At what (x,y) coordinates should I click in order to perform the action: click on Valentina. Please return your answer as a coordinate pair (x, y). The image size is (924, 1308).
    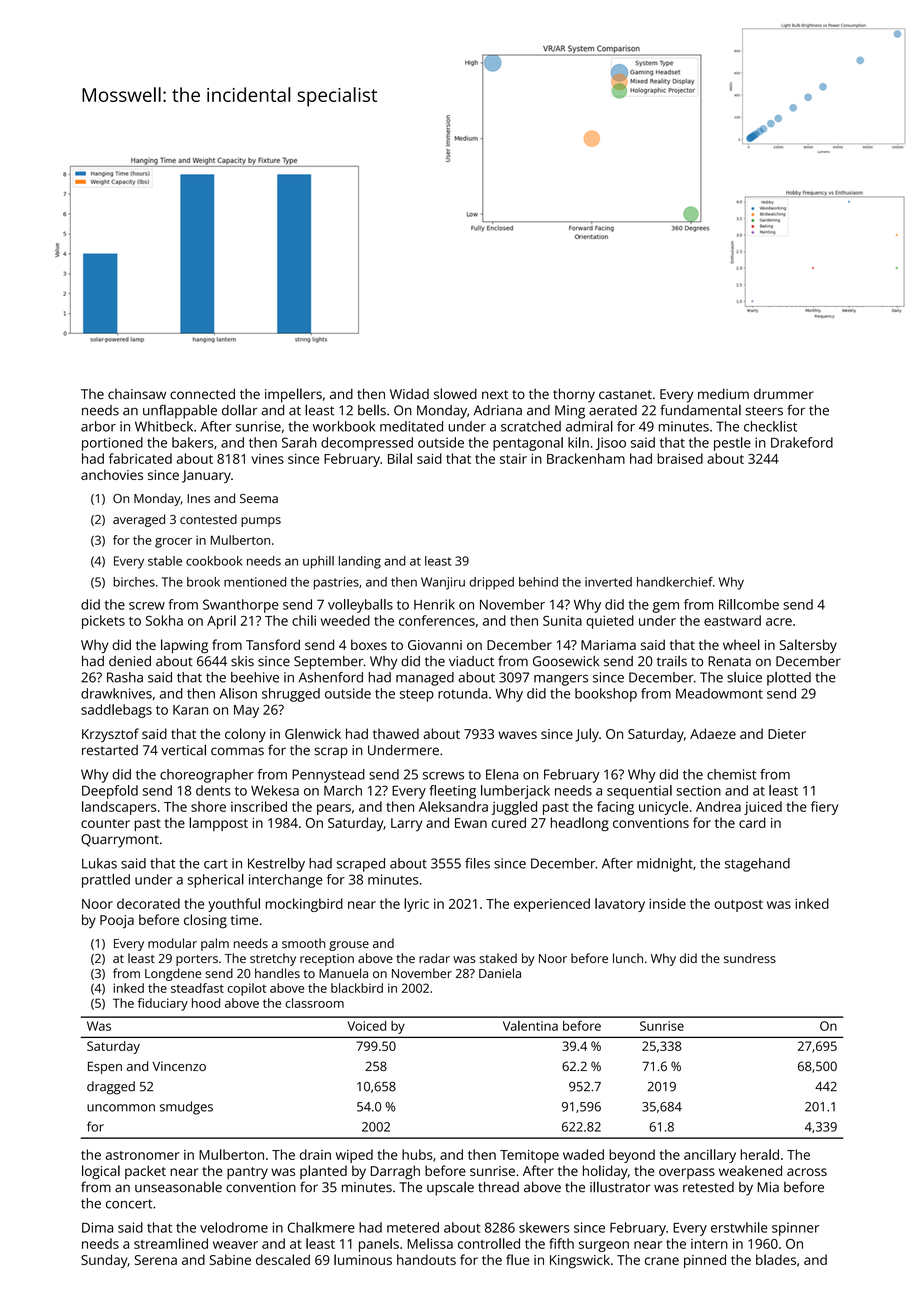
    Looking at the image, I should click on (530, 1026).
